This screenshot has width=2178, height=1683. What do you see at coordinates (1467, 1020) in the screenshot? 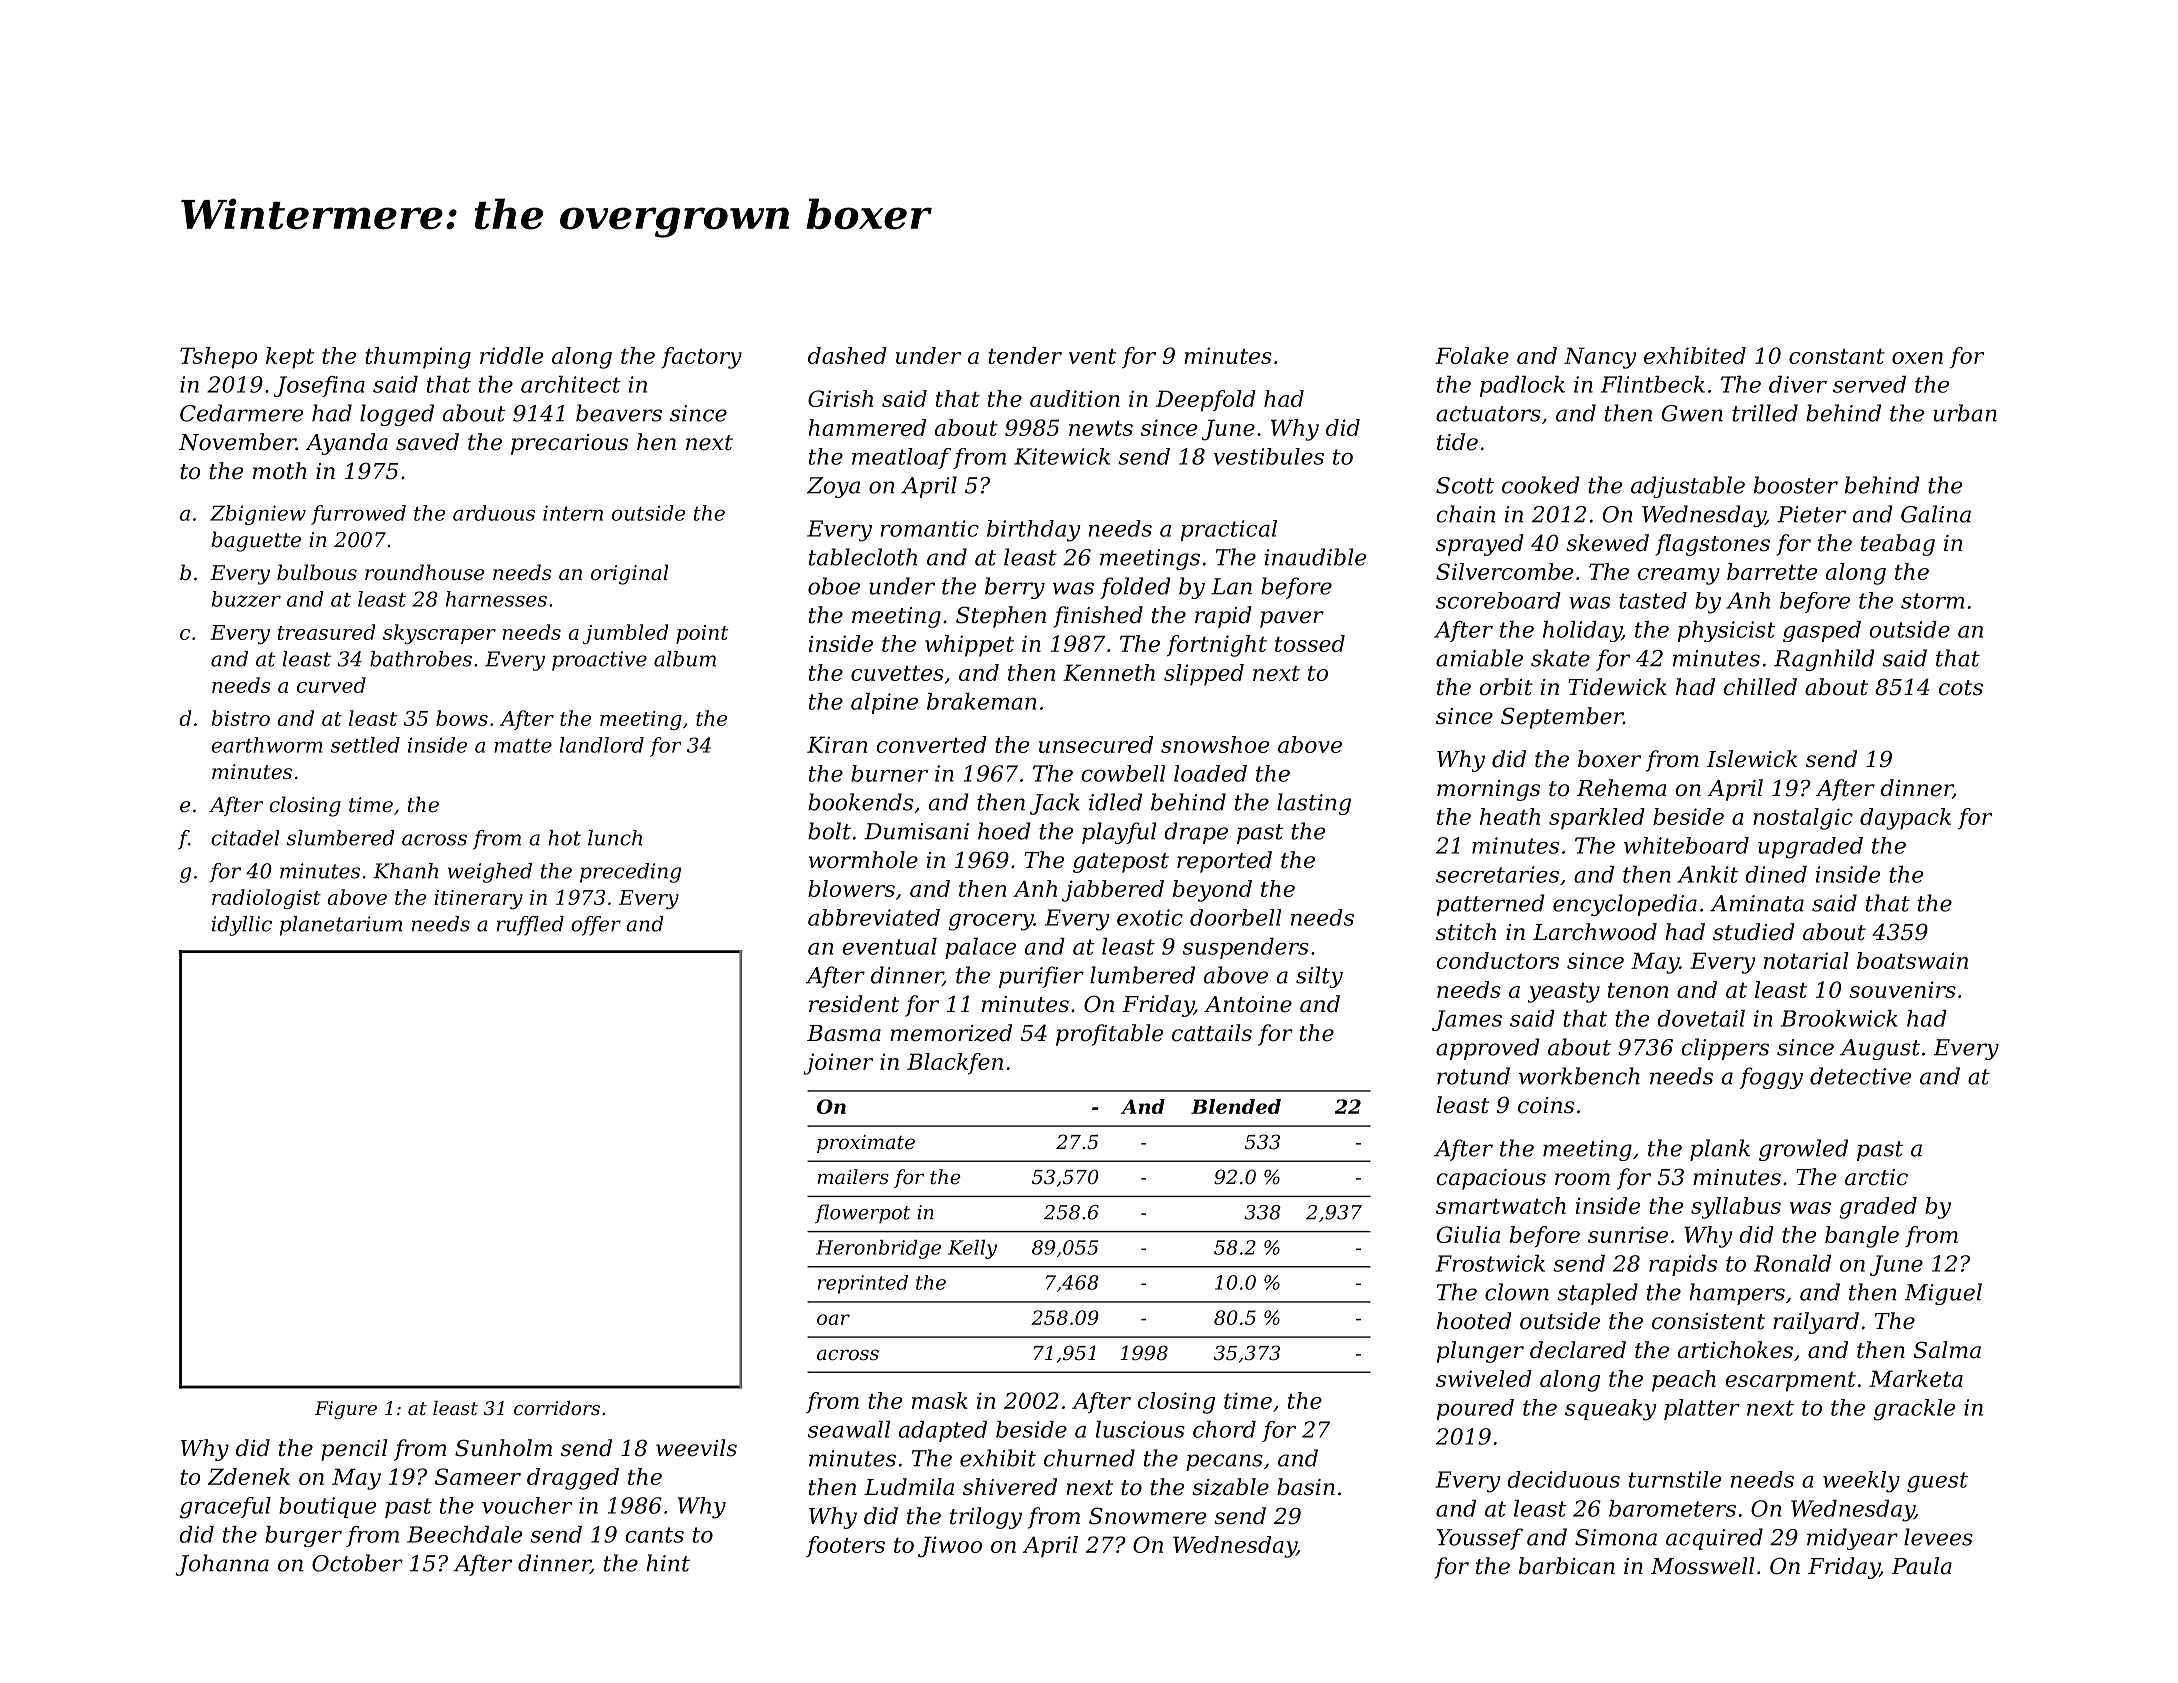
I see `James` at bounding box center [1467, 1020].
